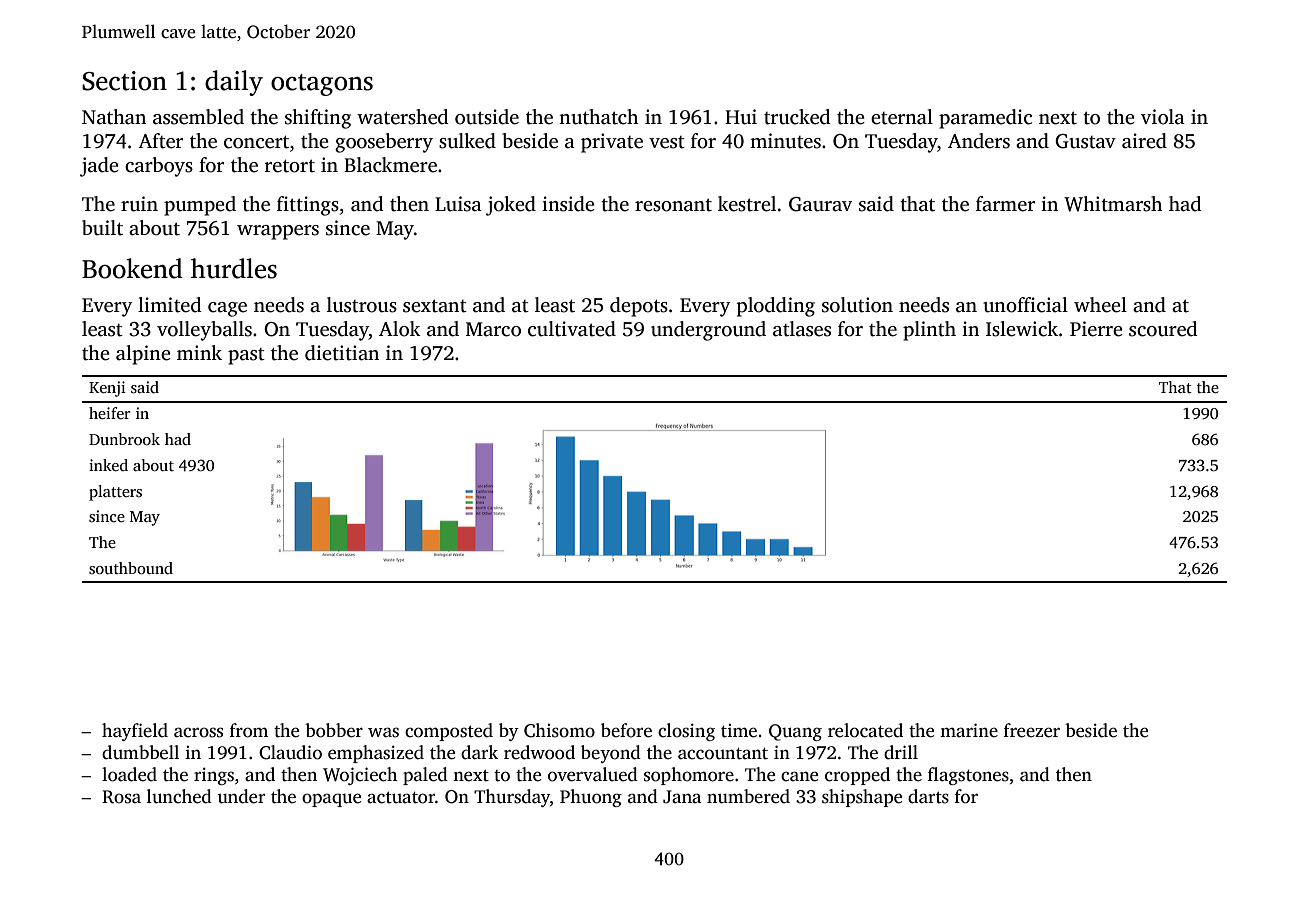 Image resolution: width=1308 pixels, height=924 pixels. What do you see at coordinates (572, 329) in the screenshot?
I see `cultivated` at bounding box center [572, 329].
